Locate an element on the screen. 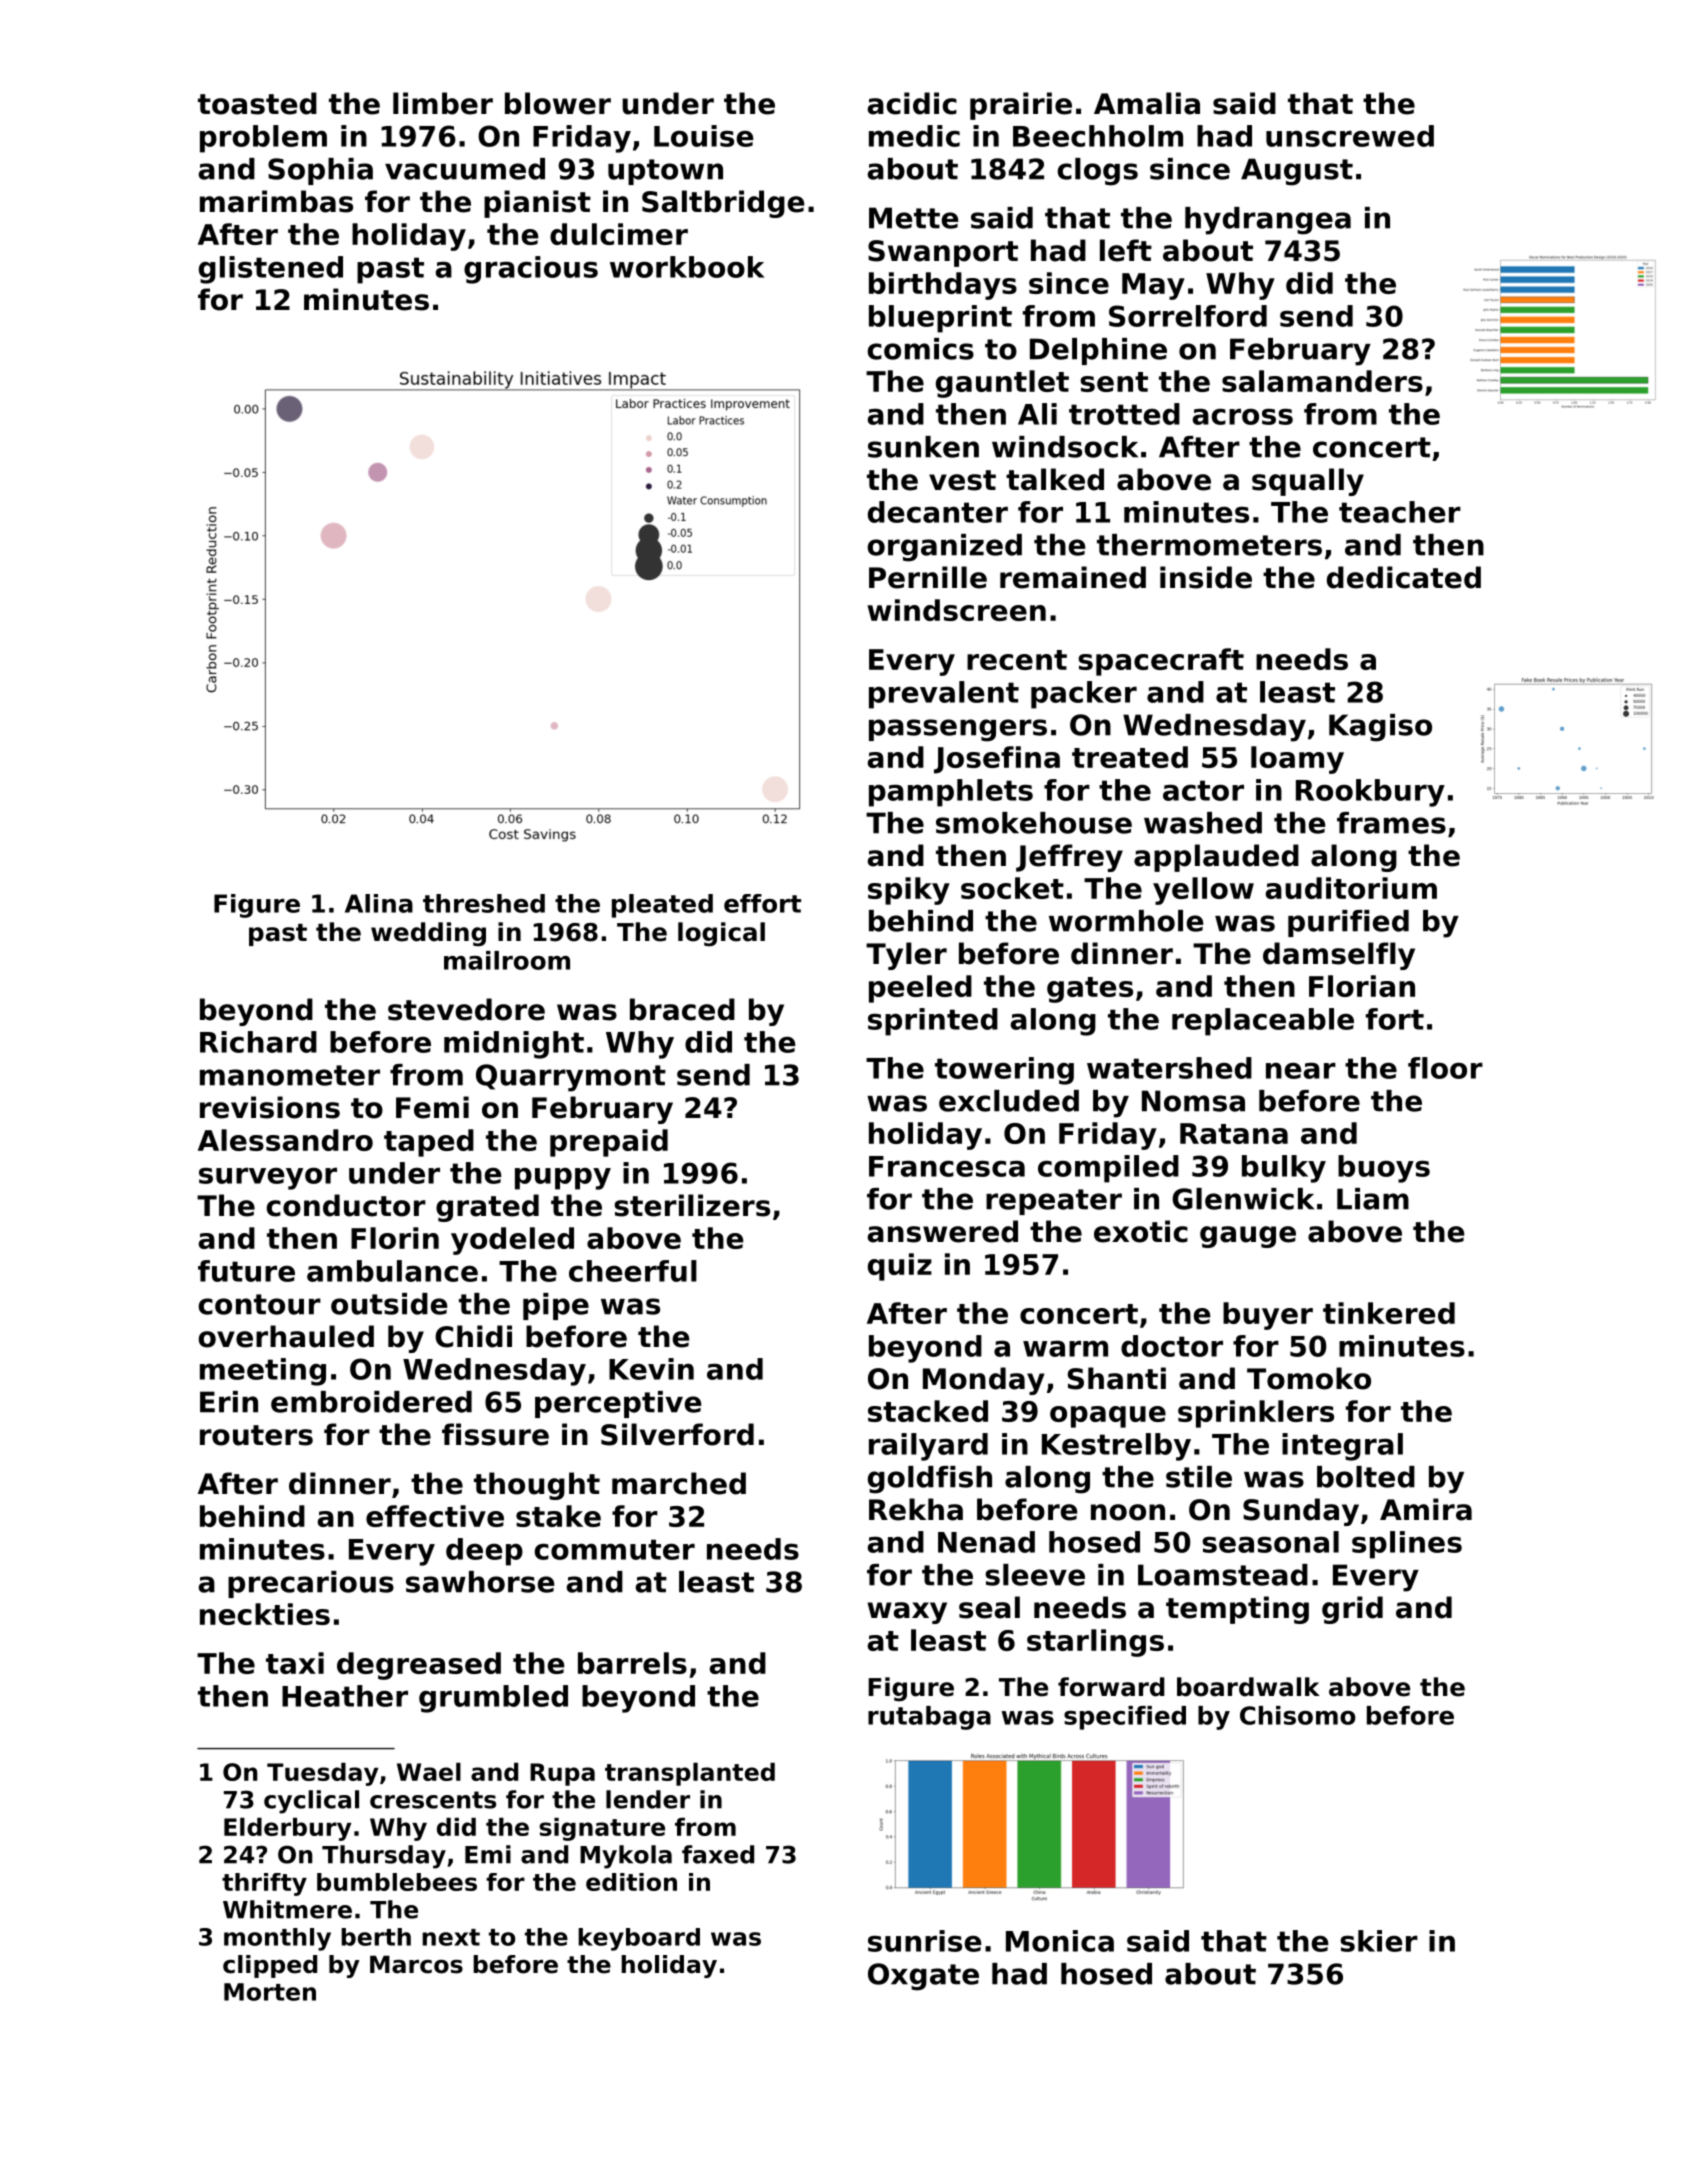  skier is located at coordinates (1379, 1941).
